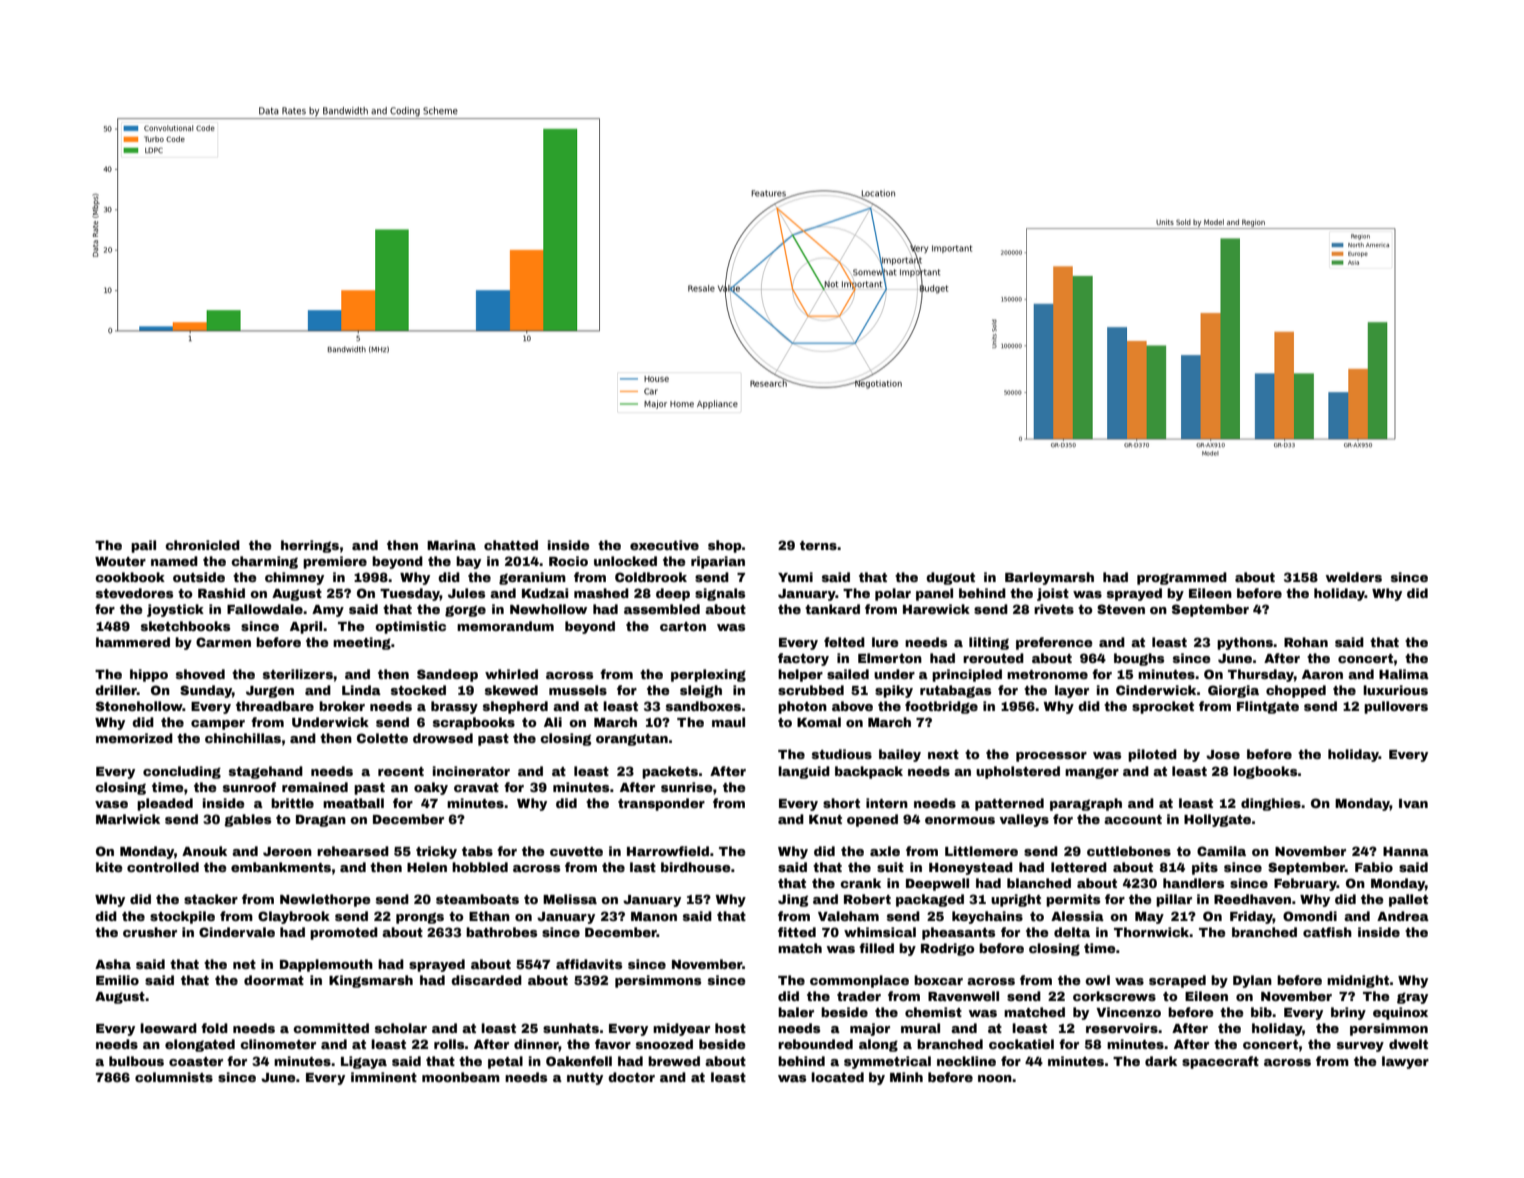  What do you see at coordinates (872, 820) in the page?
I see `opened` at bounding box center [872, 820].
